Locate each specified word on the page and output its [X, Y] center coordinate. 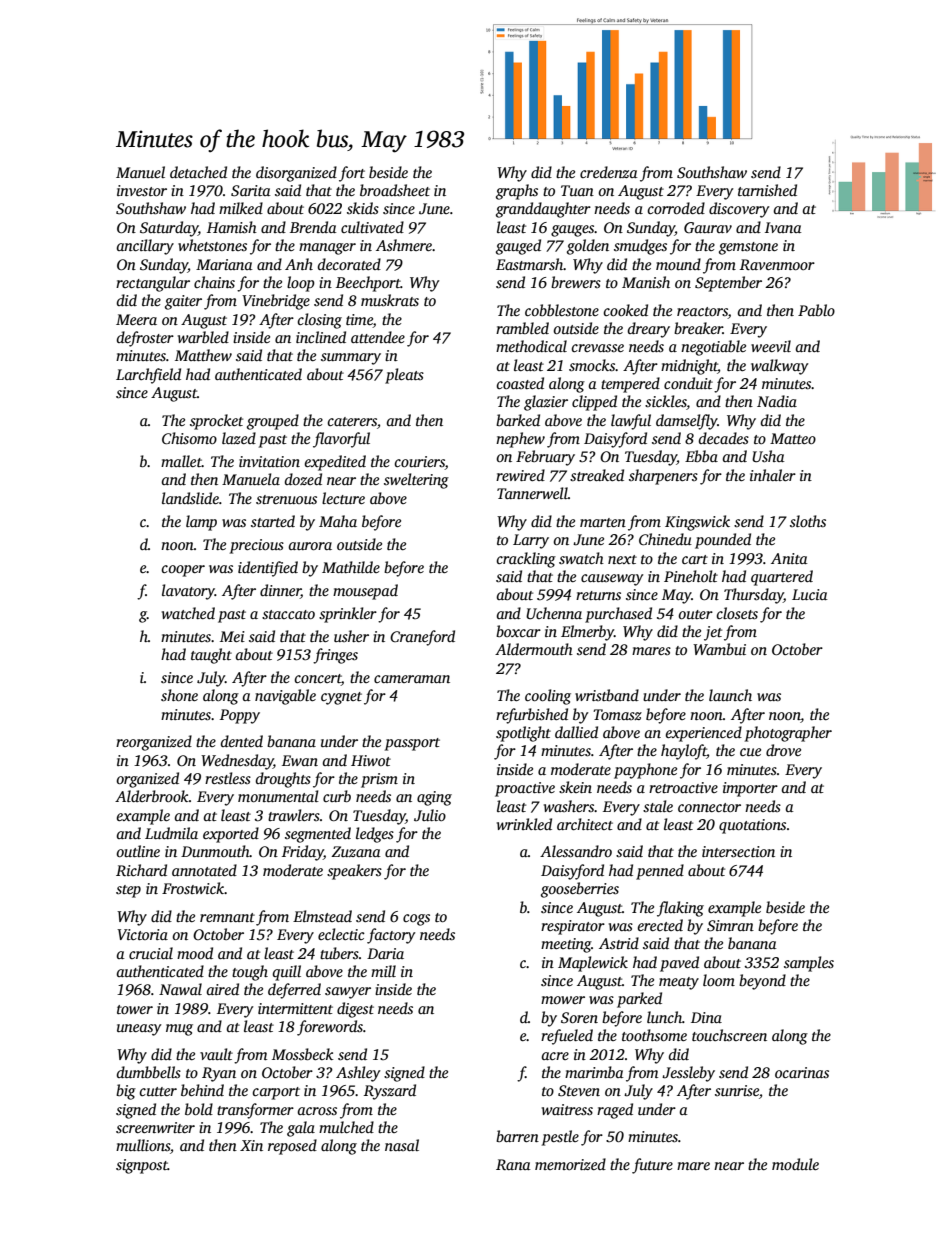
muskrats [390, 300]
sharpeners [663, 477]
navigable [285, 697]
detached [198, 172]
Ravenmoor [777, 264]
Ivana [783, 227]
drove [783, 750]
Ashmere [404, 245]
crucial [151, 953]
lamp [201, 523]
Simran [730, 926]
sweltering [416, 481]
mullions [143, 1145]
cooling [548, 697]
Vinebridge [276, 302]
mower [563, 1000]
